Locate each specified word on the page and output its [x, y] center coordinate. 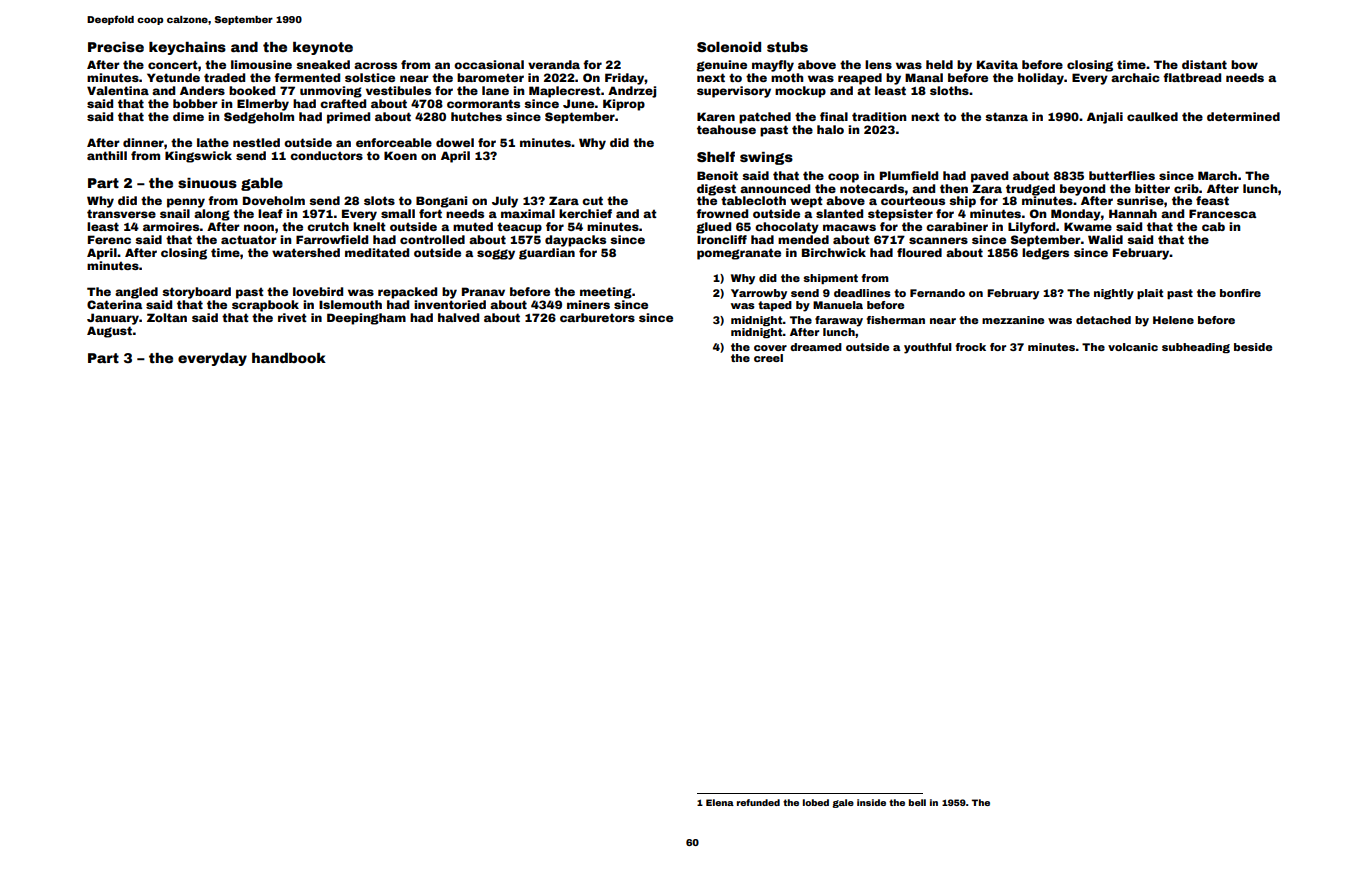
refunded [758, 802]
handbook [289, 358]
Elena [720, 802]
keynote [323, 48]
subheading [1196, 348]
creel [768, 358]
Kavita [997, 64]
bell [917, 802]
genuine [722, 66]
